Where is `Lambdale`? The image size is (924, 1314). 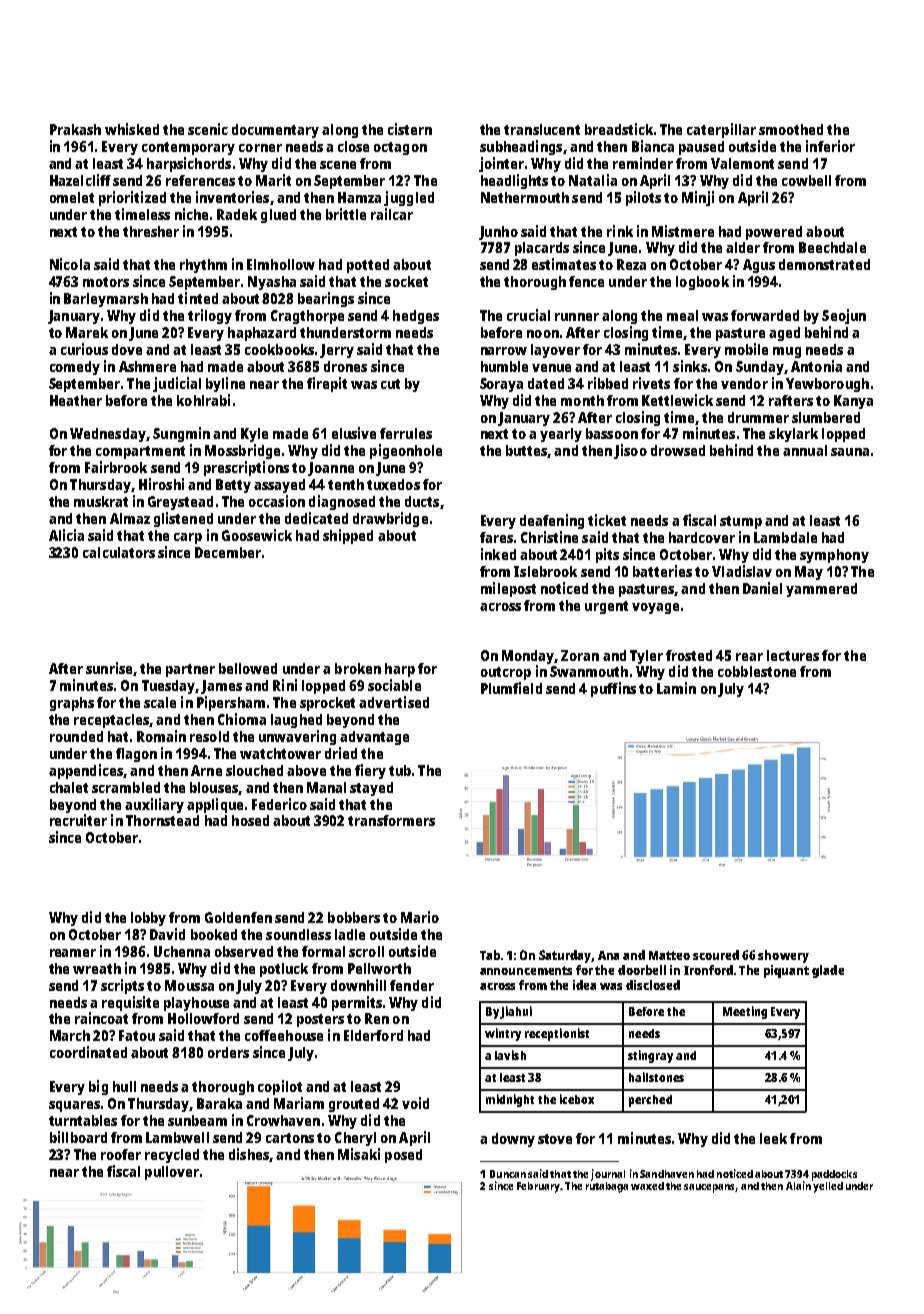 Lambdale is located at coordinates (785, 537).
